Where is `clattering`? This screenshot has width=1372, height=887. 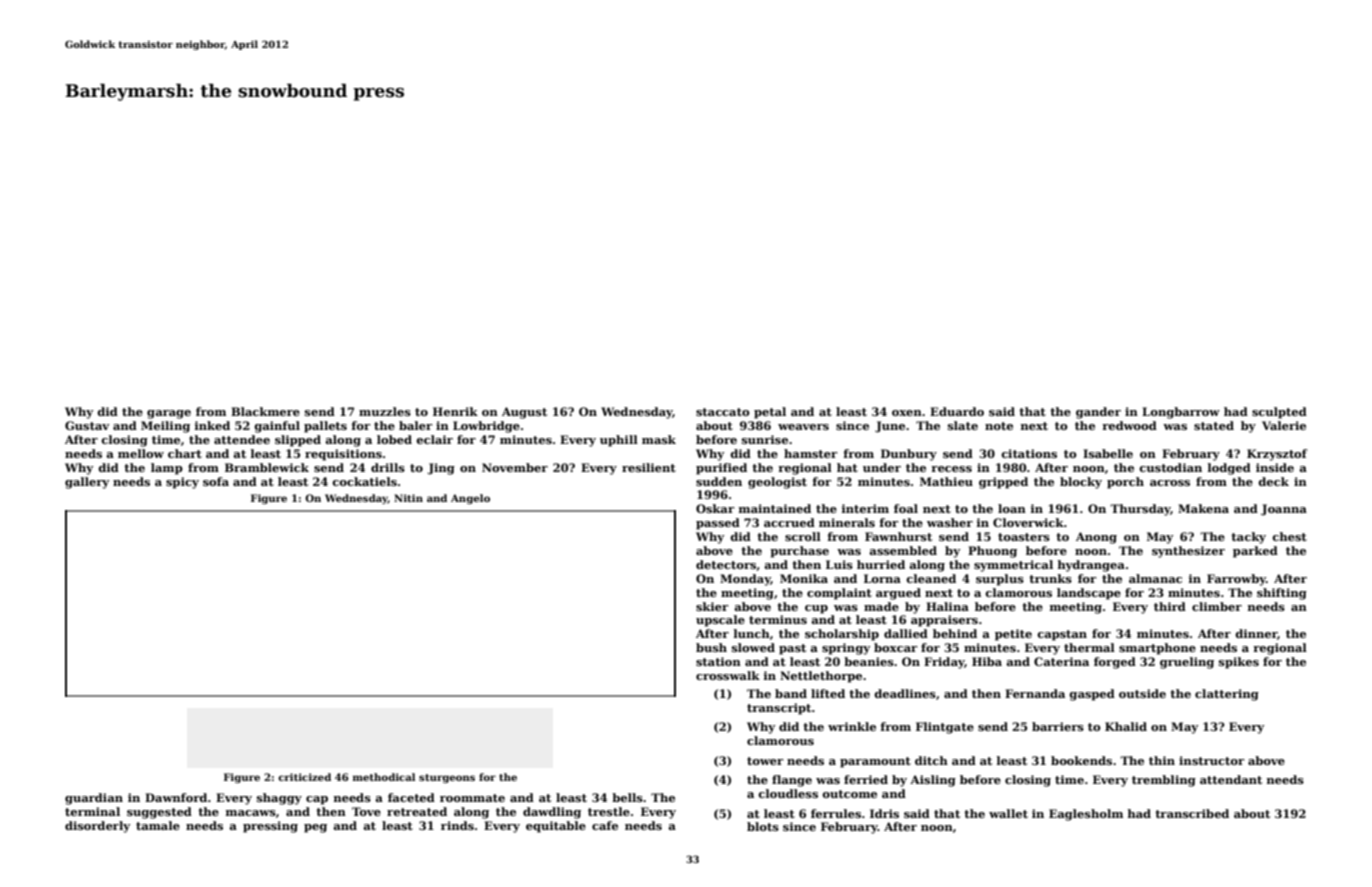 clattering is located at coordinates (1227, 695).
